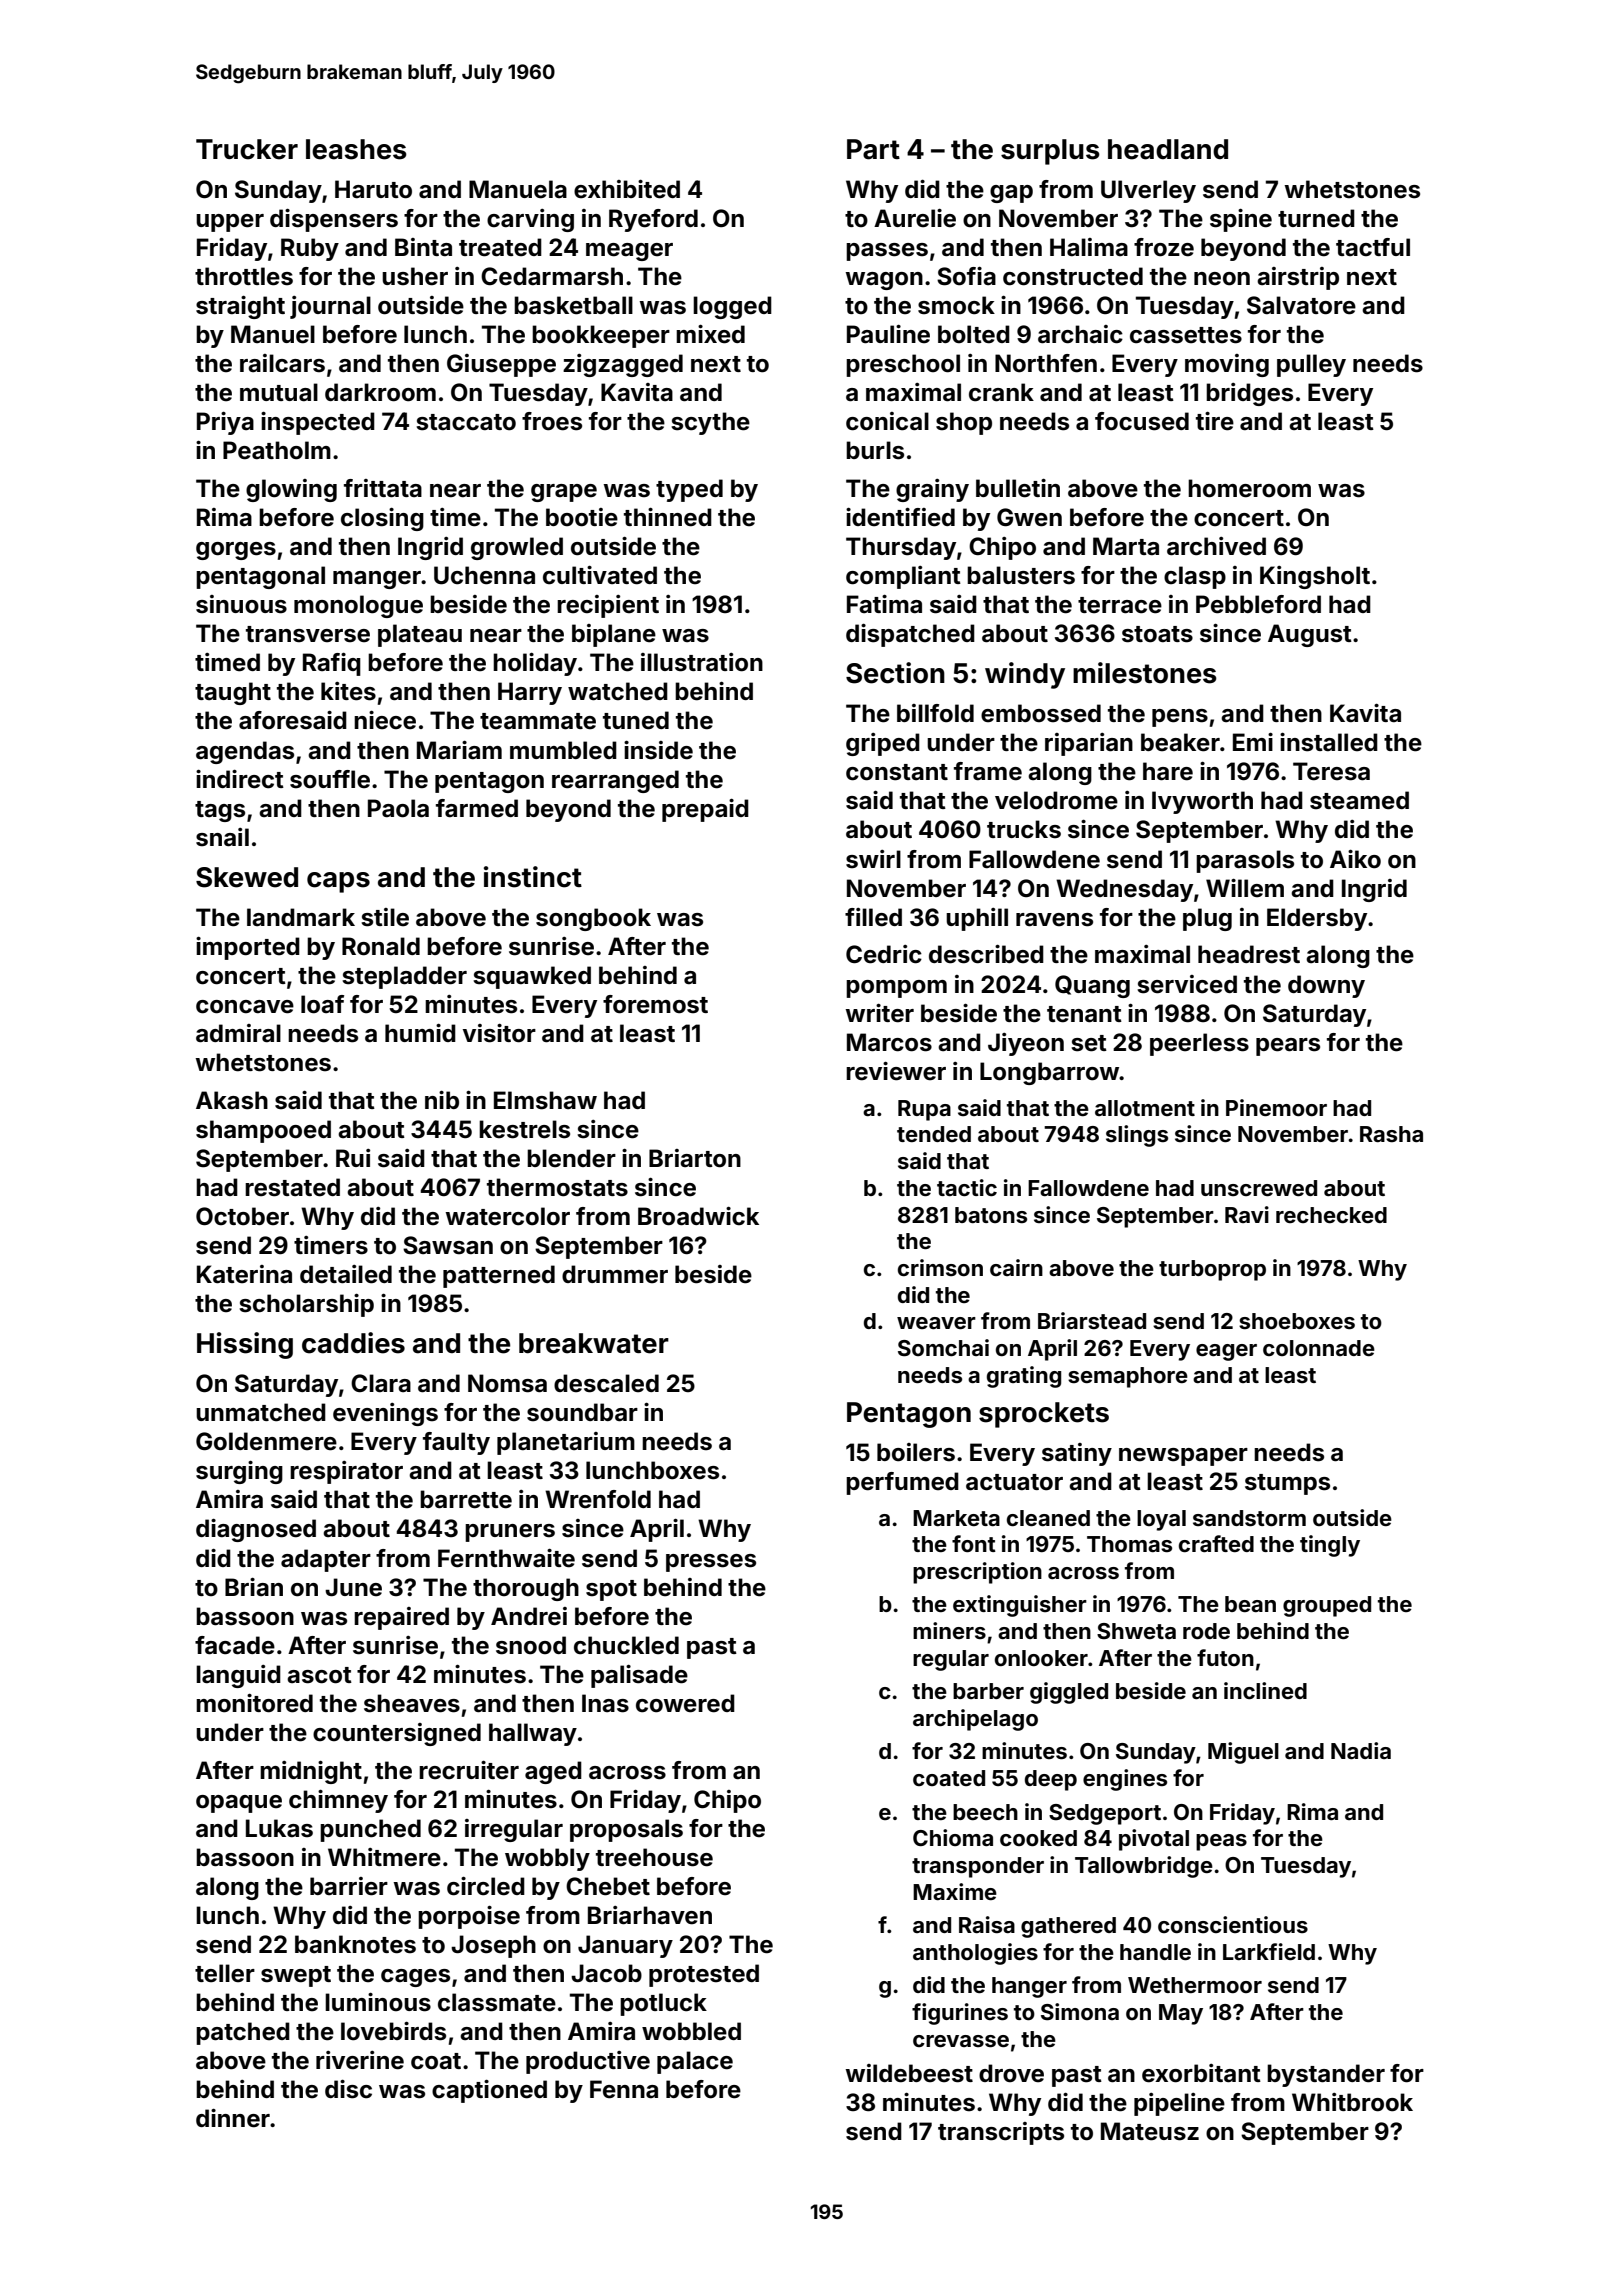 The height and width of the image is (2292, 1620). What do you see at coordinates (383, 488) in the image?
I see `frittata` at bounding box center [383, 488].
